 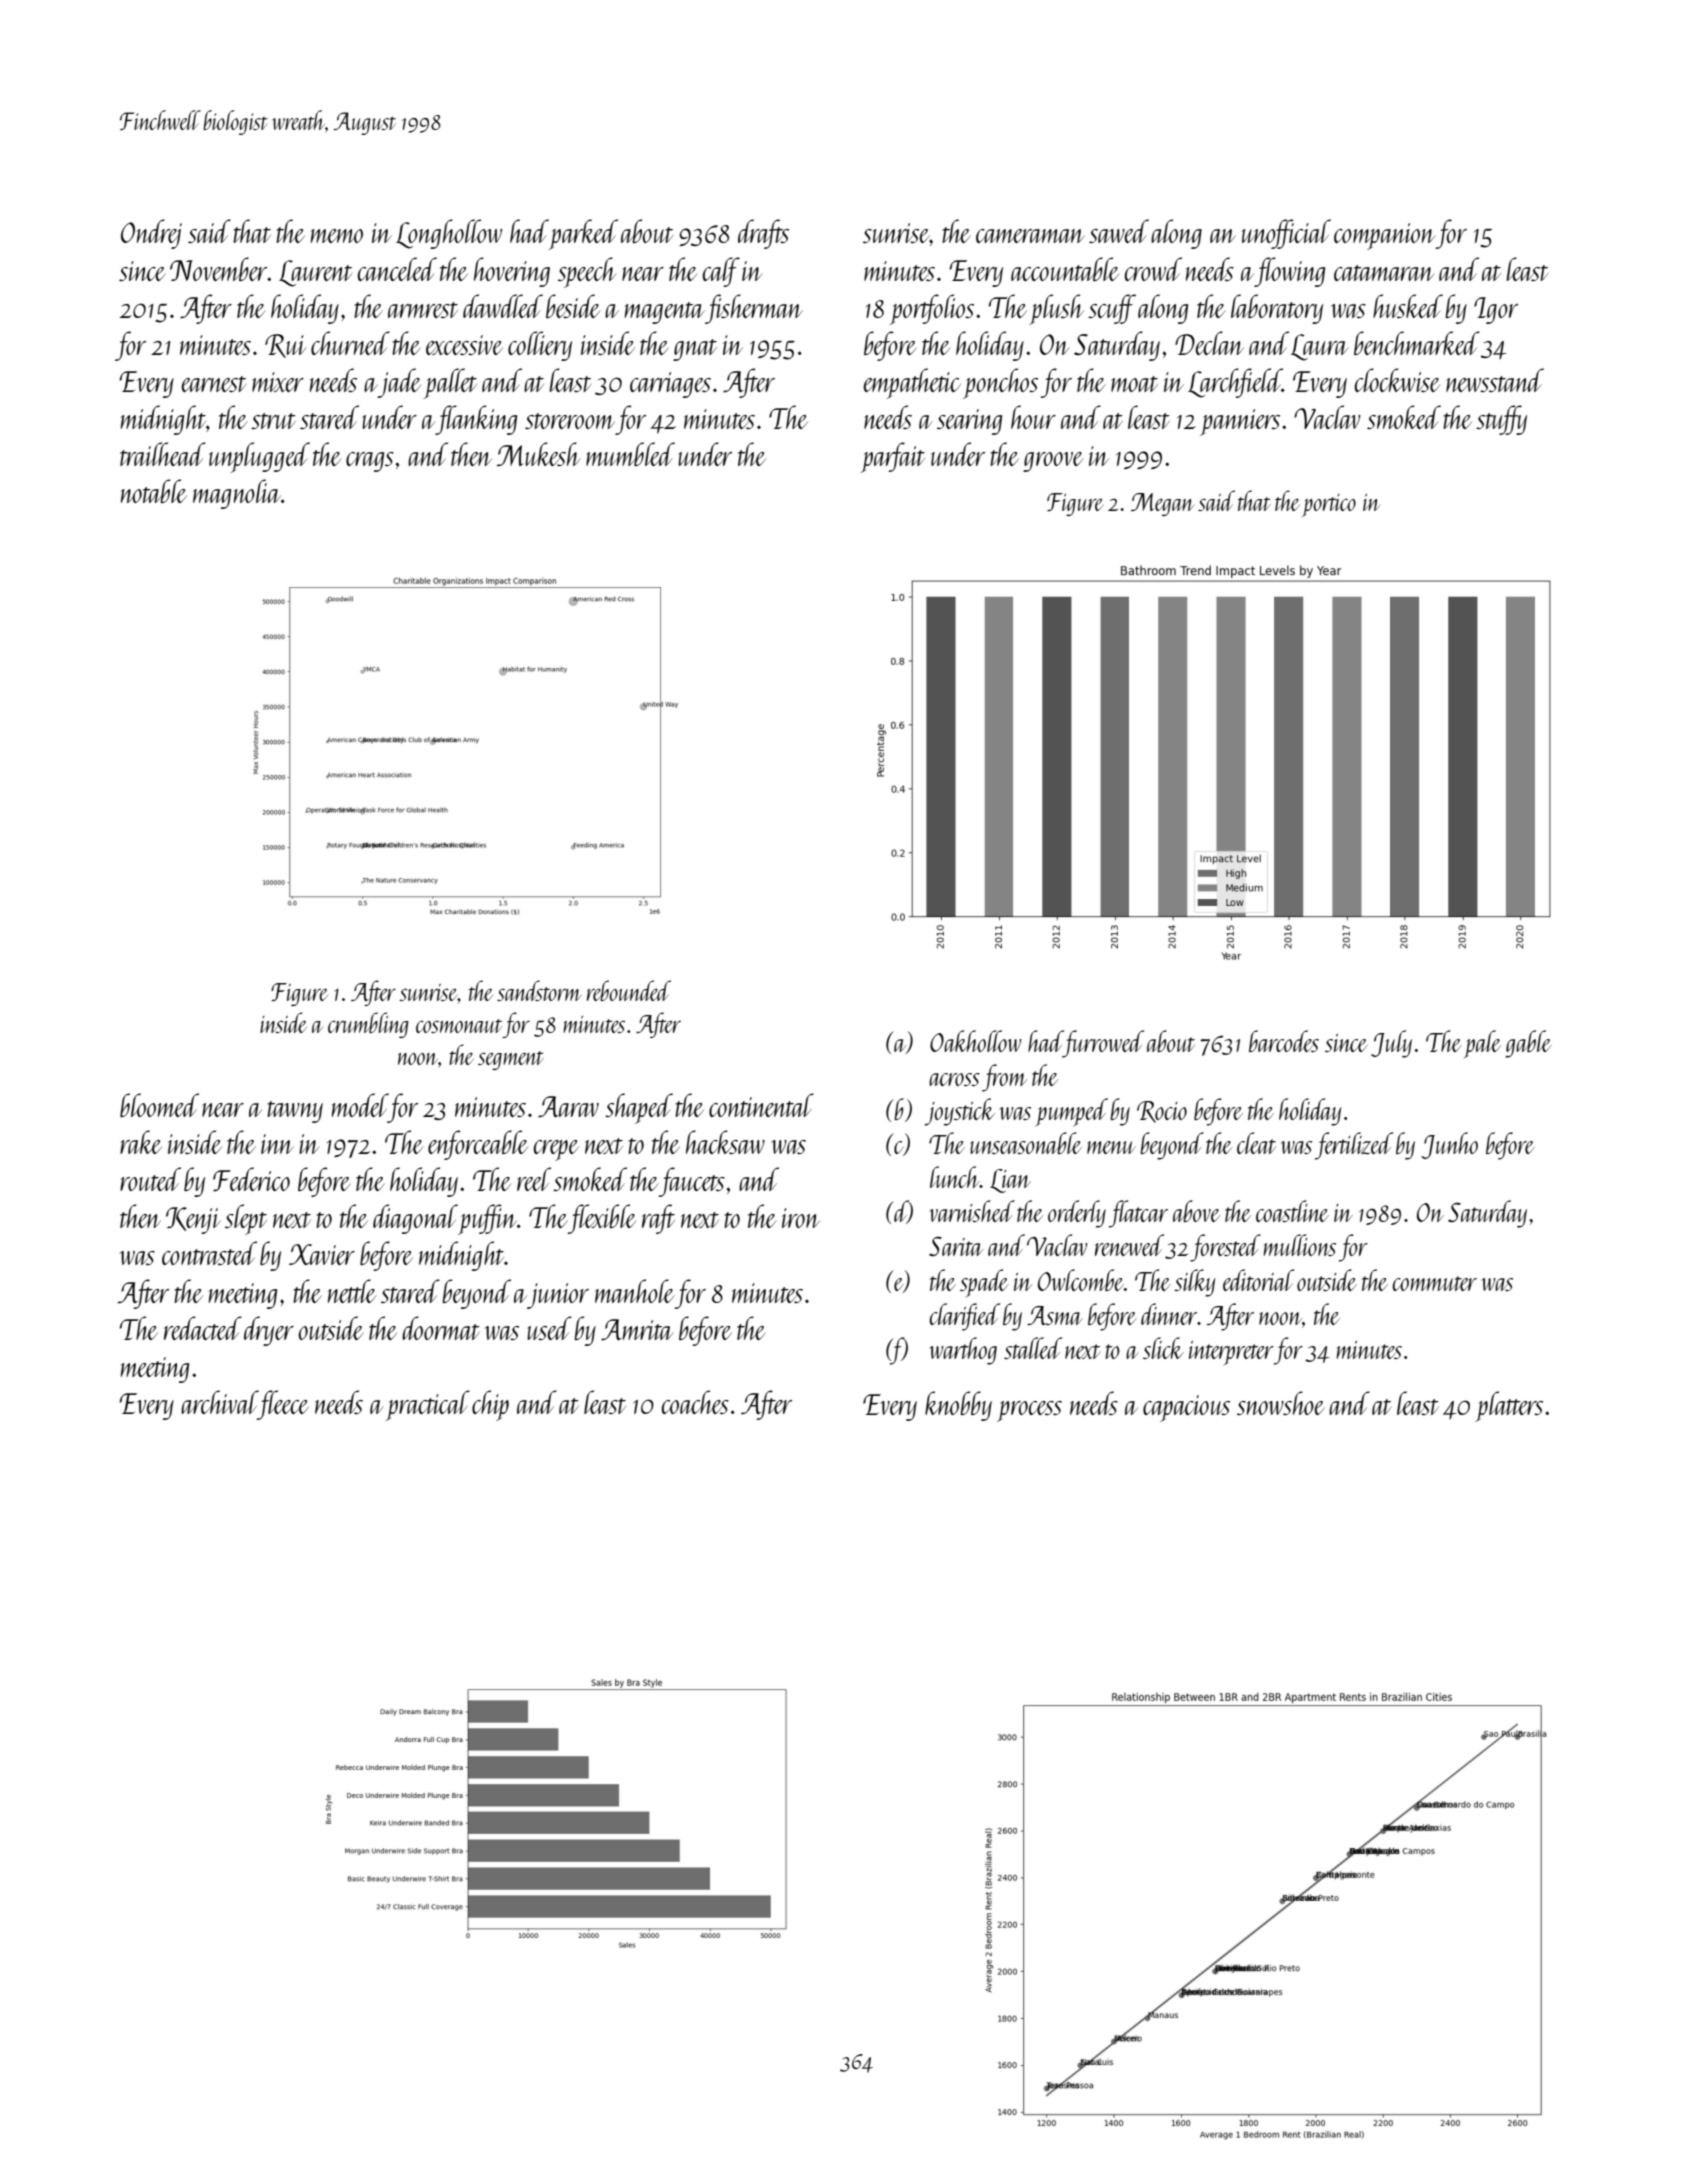 What do you see at coordinates (237, 494) in the document?
I see `magnolia` at bounding box center [237, 494].
